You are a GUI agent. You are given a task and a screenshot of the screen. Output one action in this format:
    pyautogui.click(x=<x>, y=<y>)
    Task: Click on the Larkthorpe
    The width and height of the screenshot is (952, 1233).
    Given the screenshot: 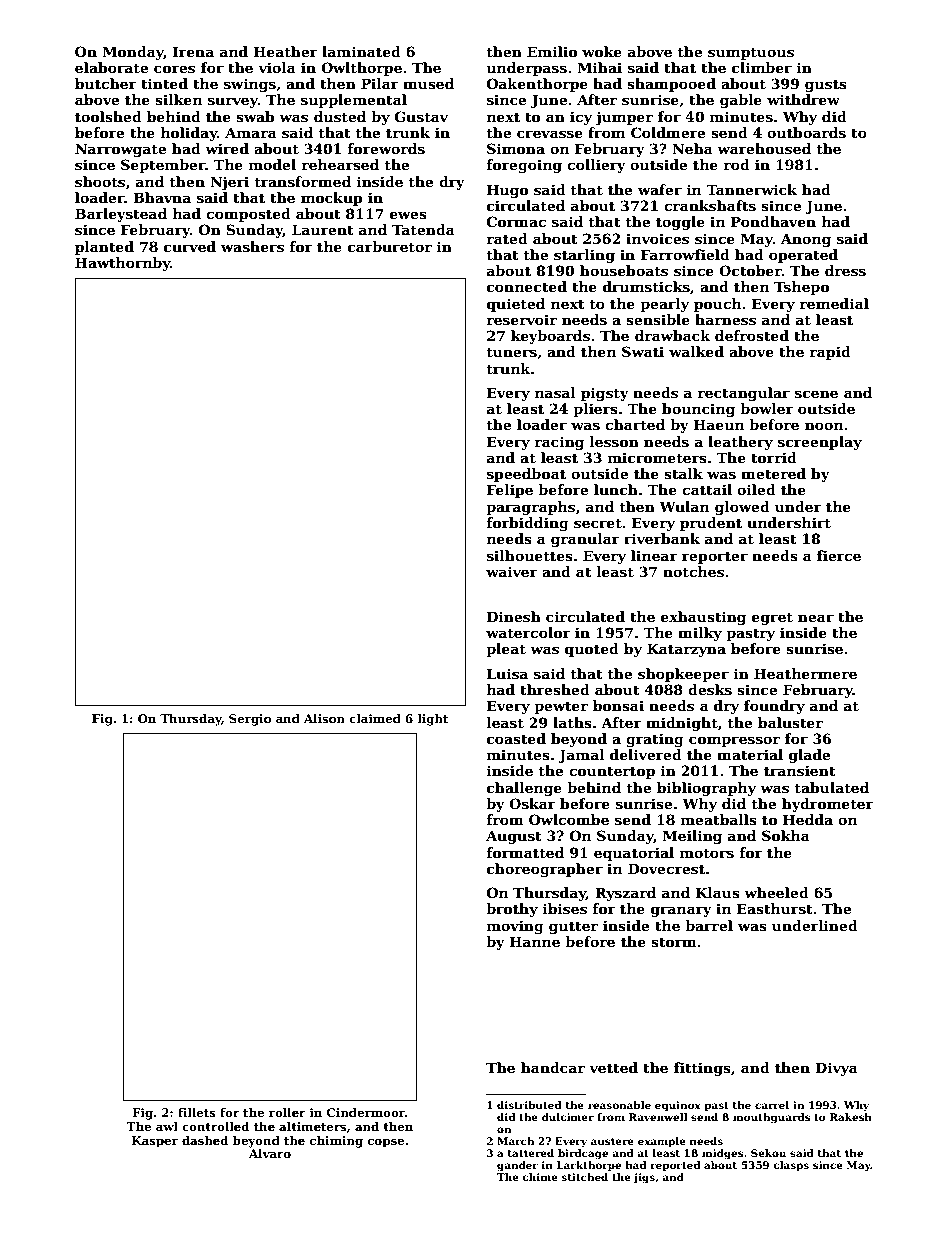 What is the action you would take?
    pyautogui.click(x=589, y=1166)
